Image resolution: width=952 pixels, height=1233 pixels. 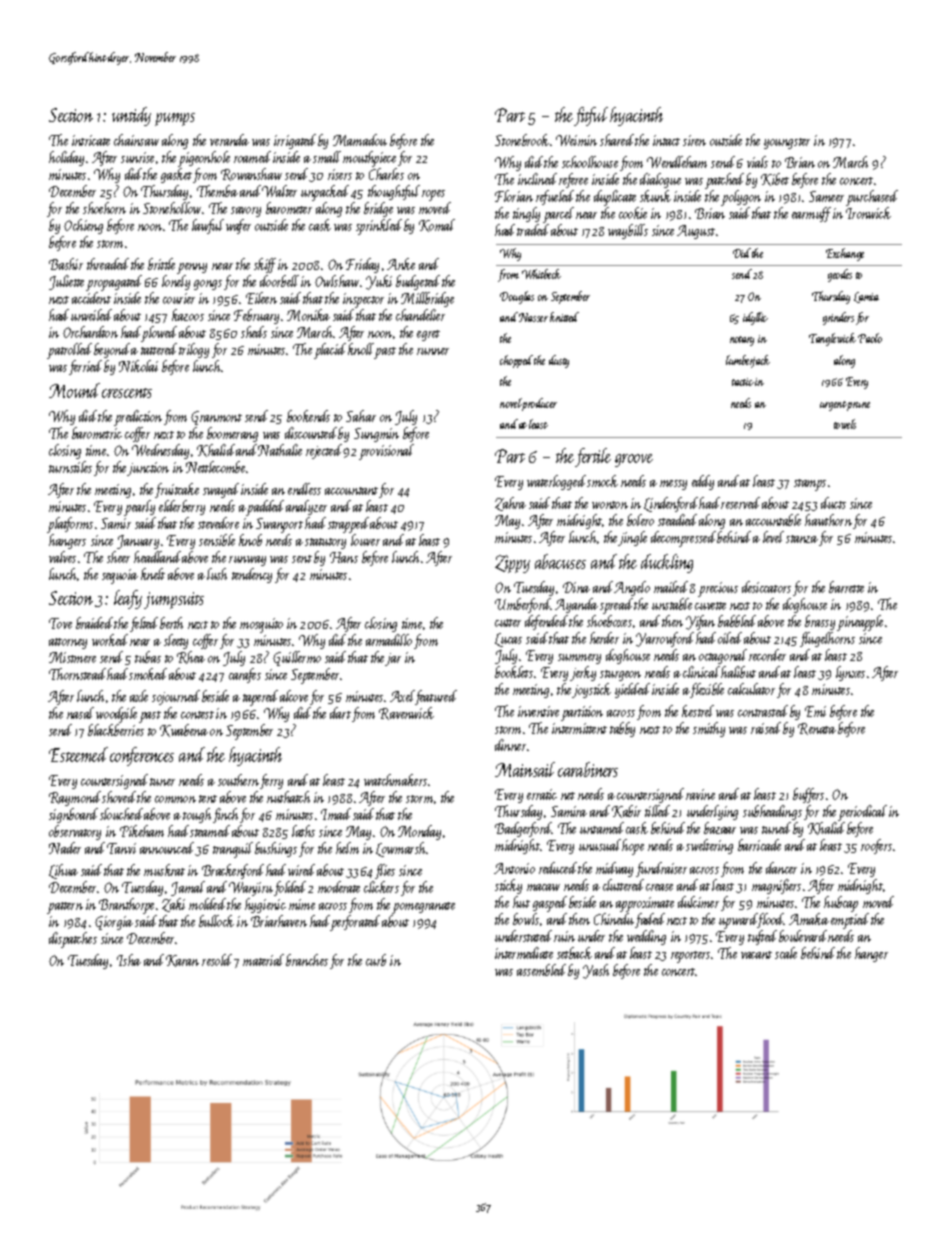 What do you see at coordinates (756, 955) in the screenshot?
I see `vacant` at bounding box center [756, 955].
